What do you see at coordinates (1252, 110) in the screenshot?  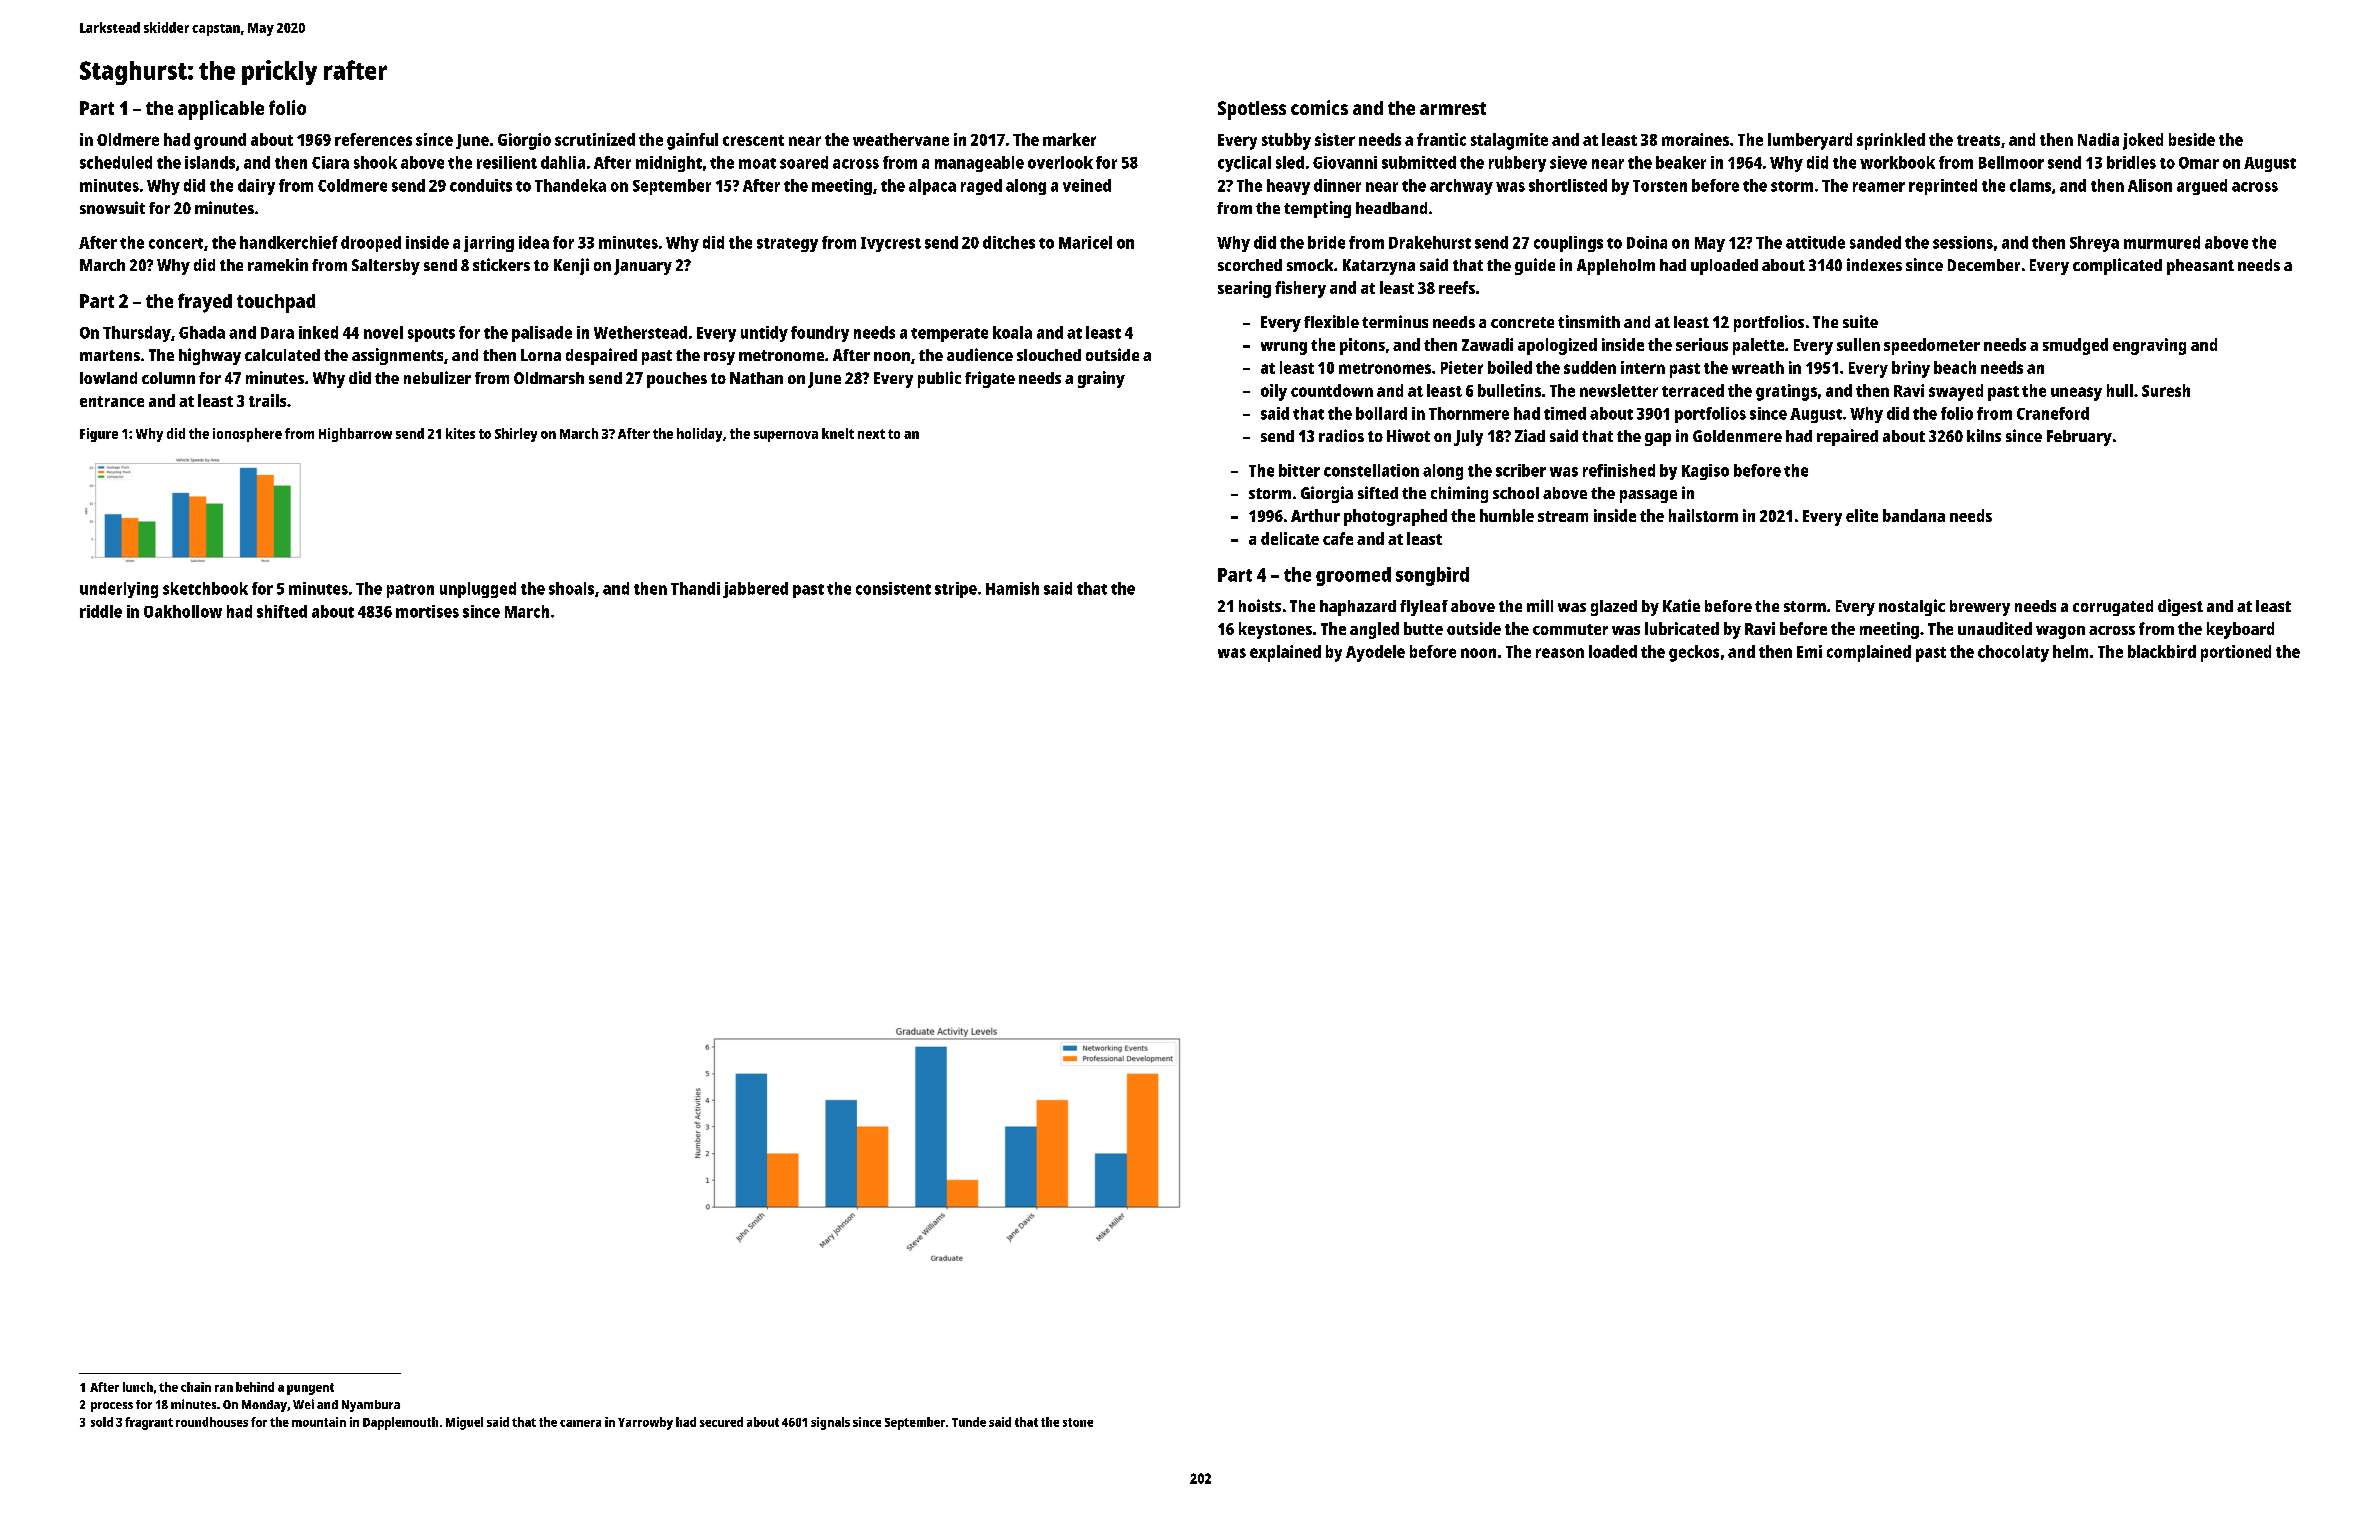 I see `Spotless` at bounding box center [1252, 110].
